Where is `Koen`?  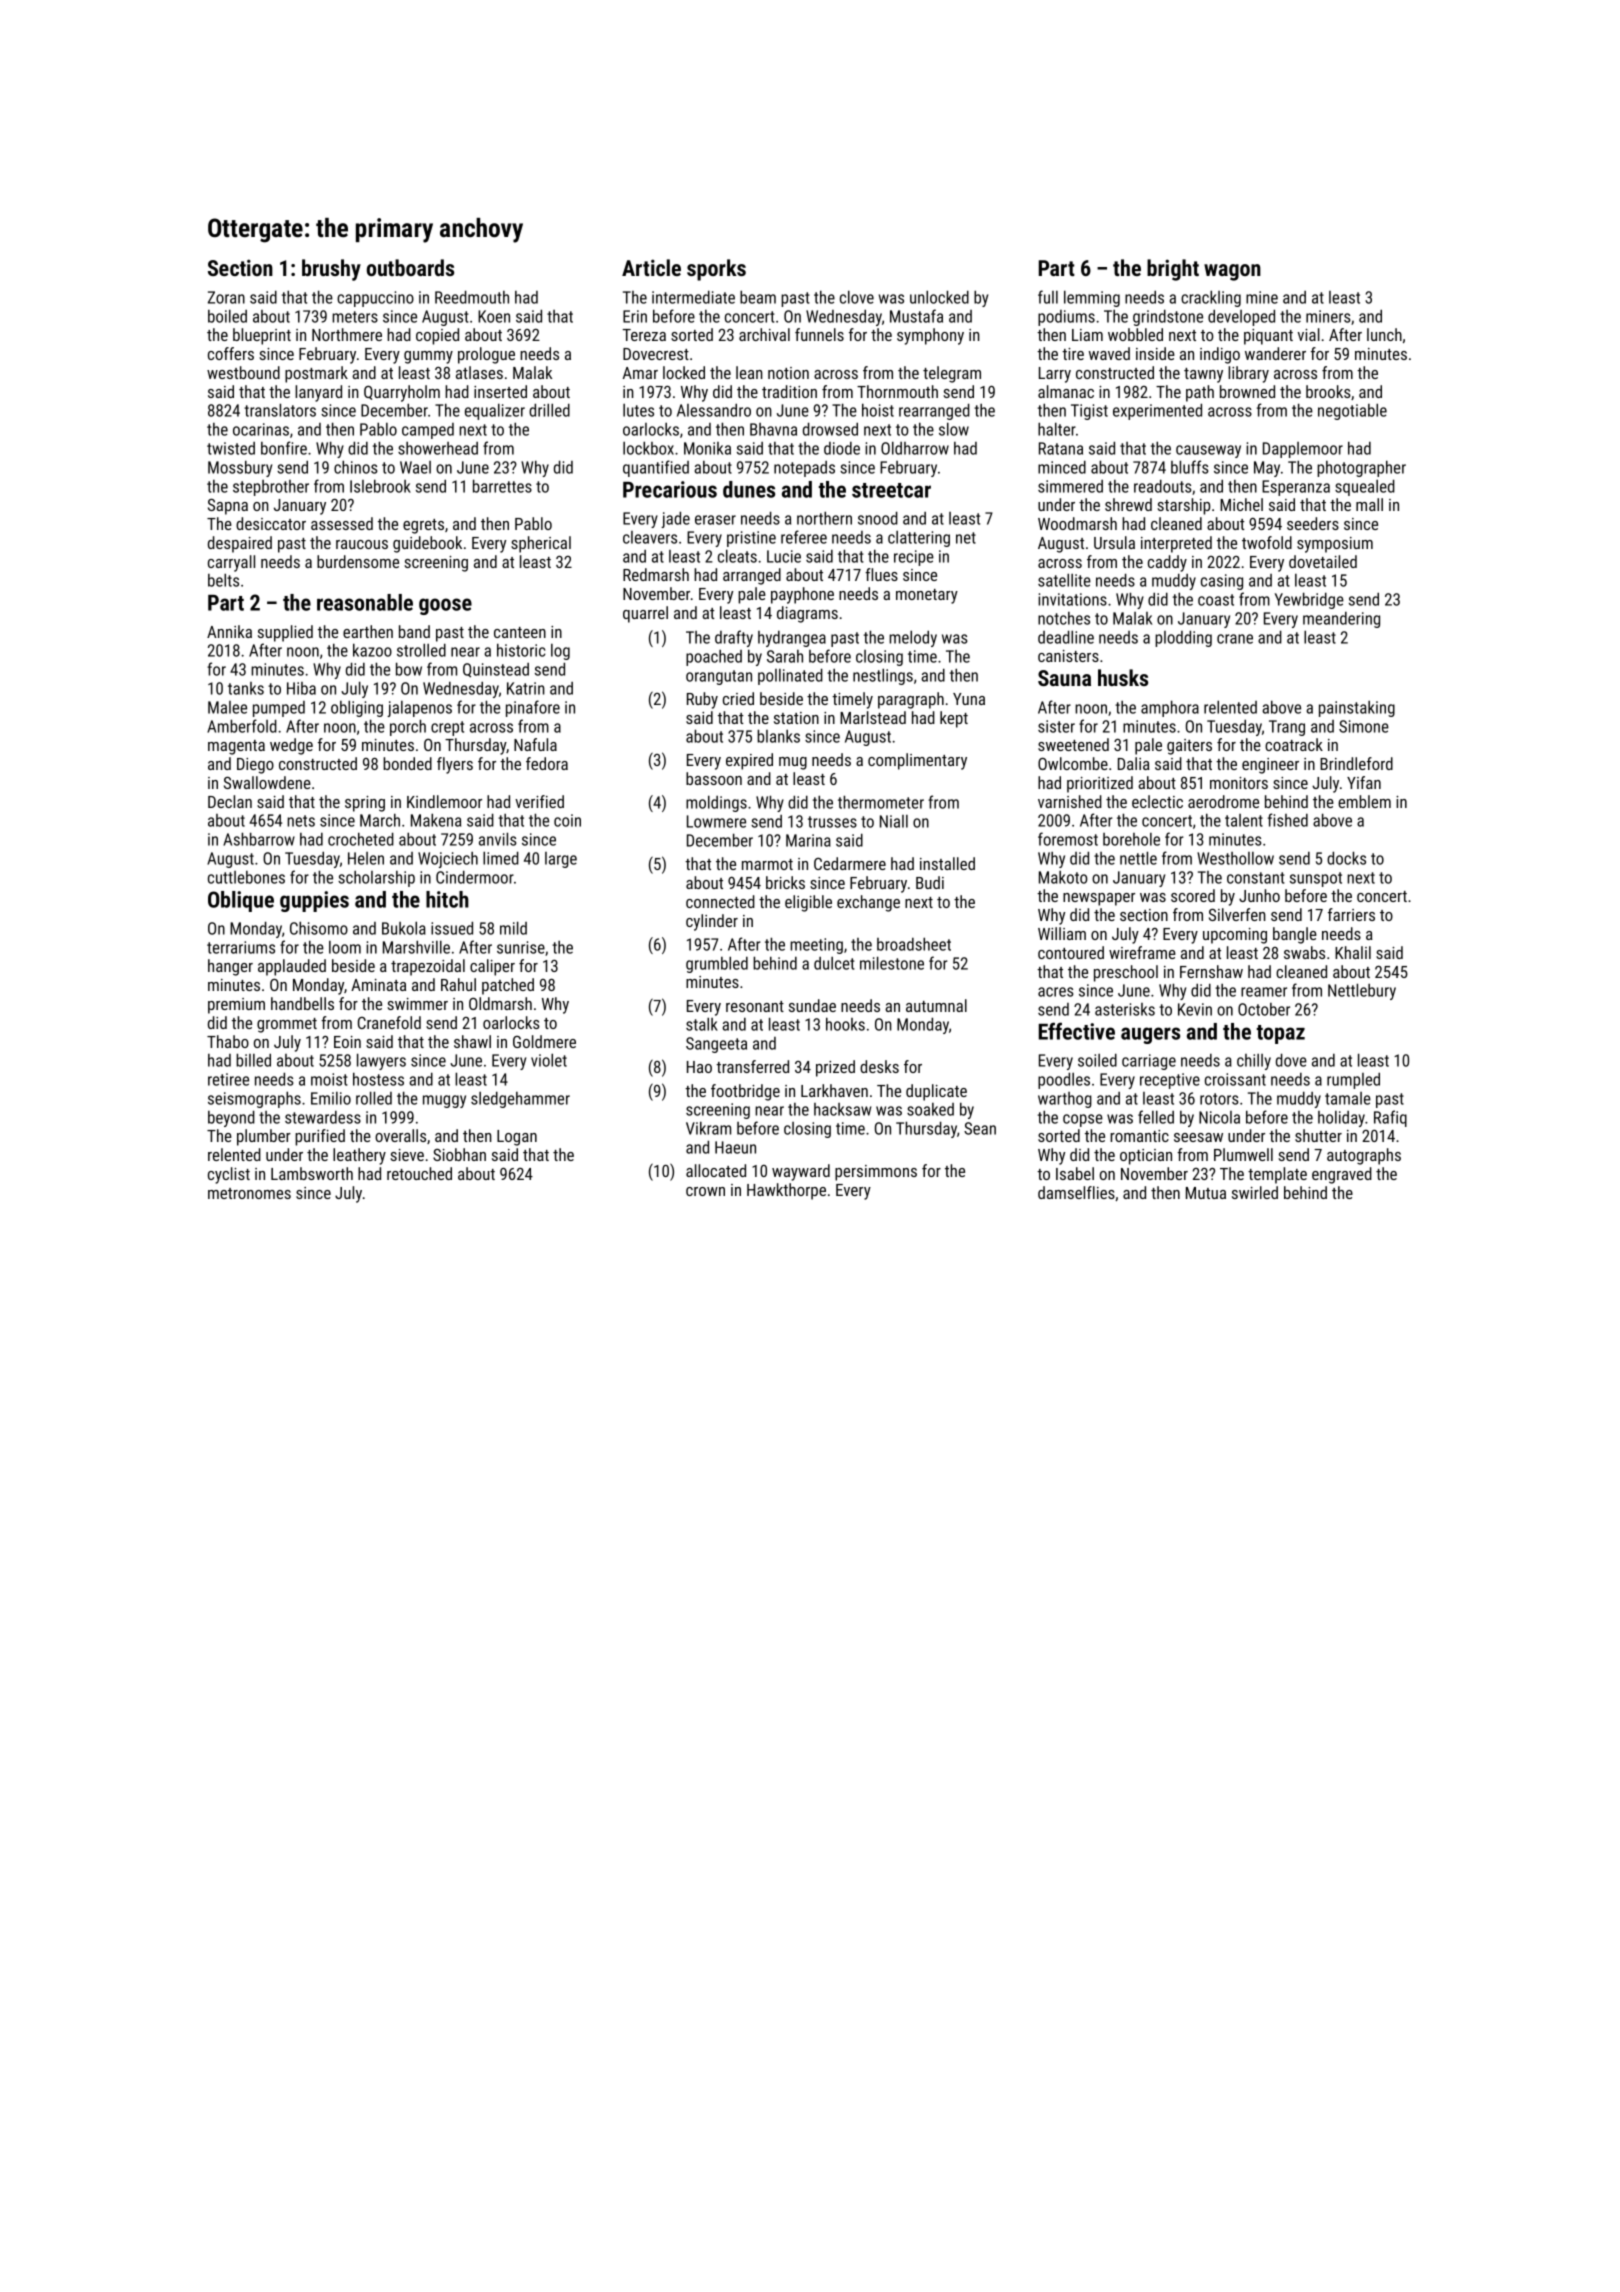
Koen is located at coordinates (494, 316).
